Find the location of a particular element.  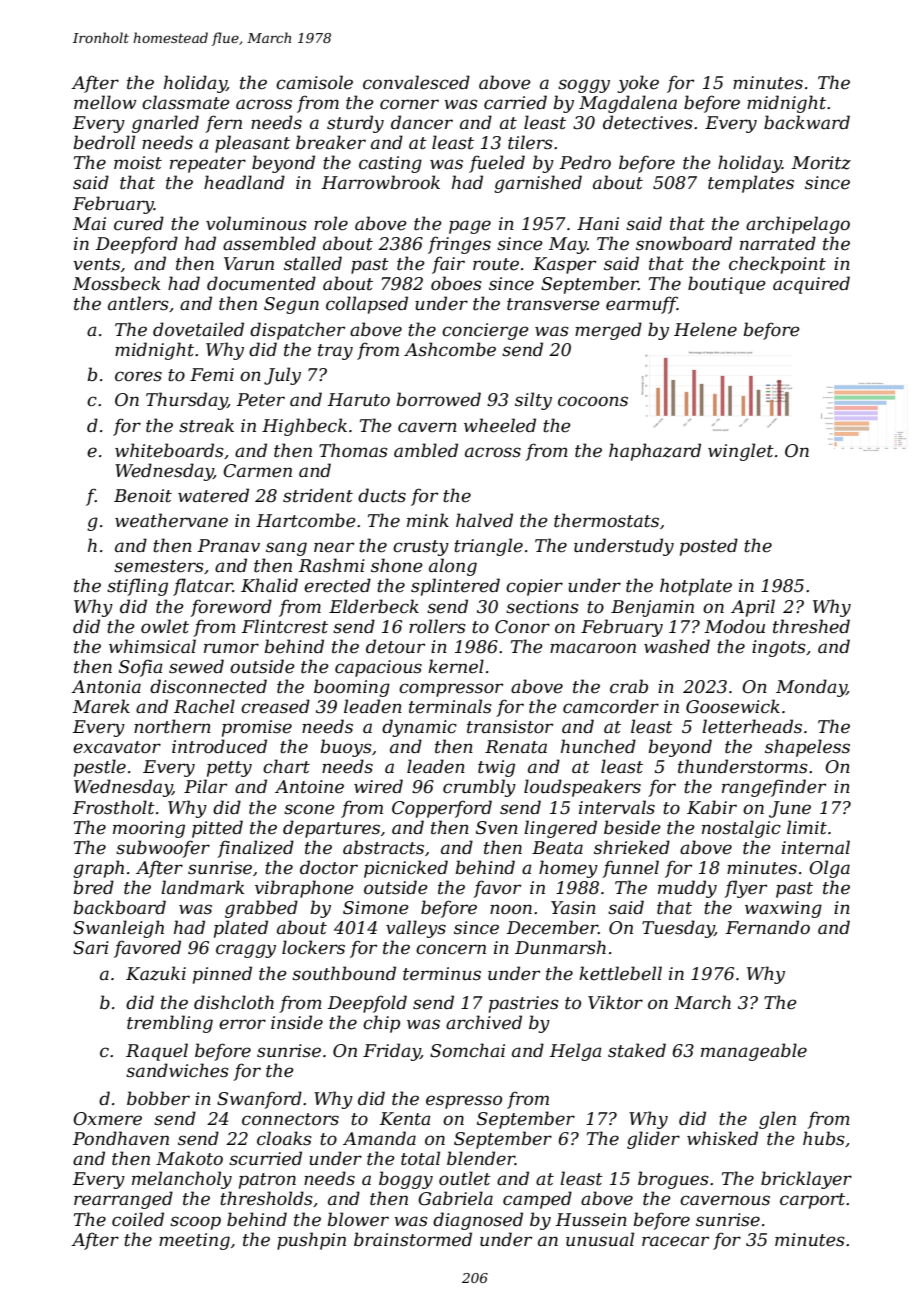

posted is located at coordinates (709, 547).
